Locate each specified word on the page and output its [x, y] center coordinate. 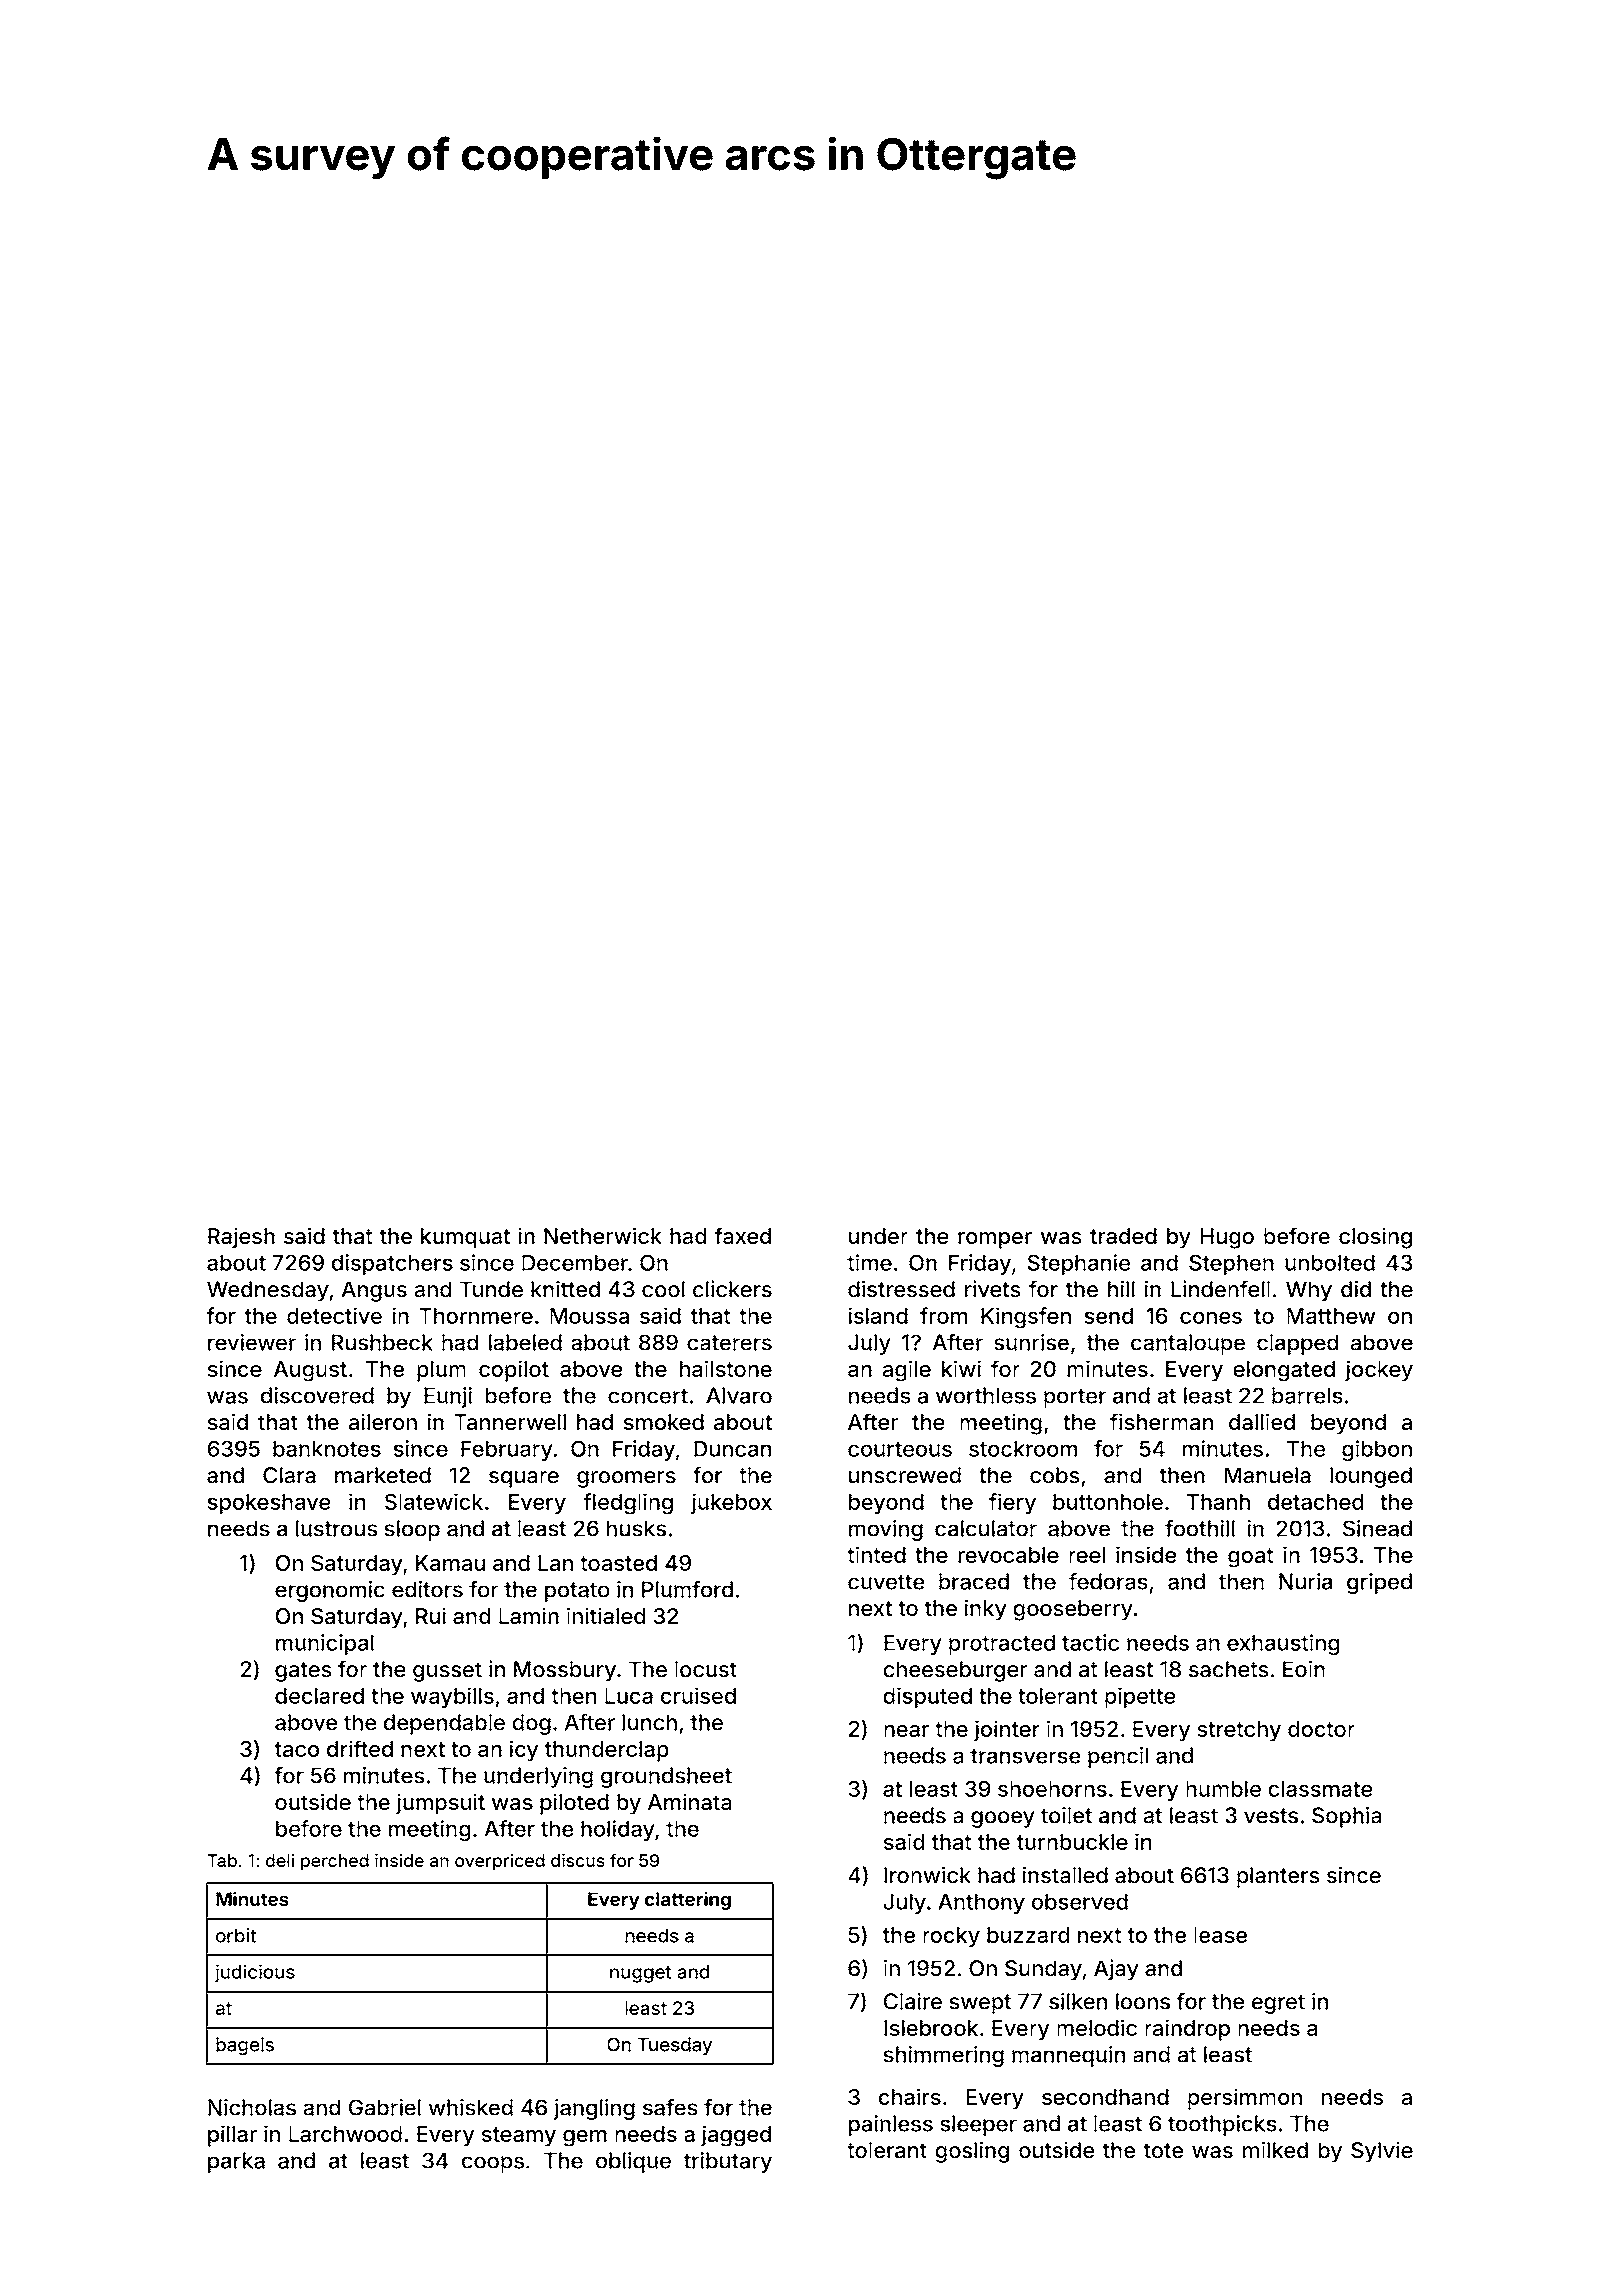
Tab [222, 1860]
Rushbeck [382, 1342]
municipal [325, 1644]
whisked [471, 2107]
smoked [664, 1422]
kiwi [961, 1368]
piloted [574, 1804]
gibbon [1377, 1451]
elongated [1284, 1371]
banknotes [327, 1449]
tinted [876, 1554]
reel [1087, 1555]
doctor [1321, 1729]
